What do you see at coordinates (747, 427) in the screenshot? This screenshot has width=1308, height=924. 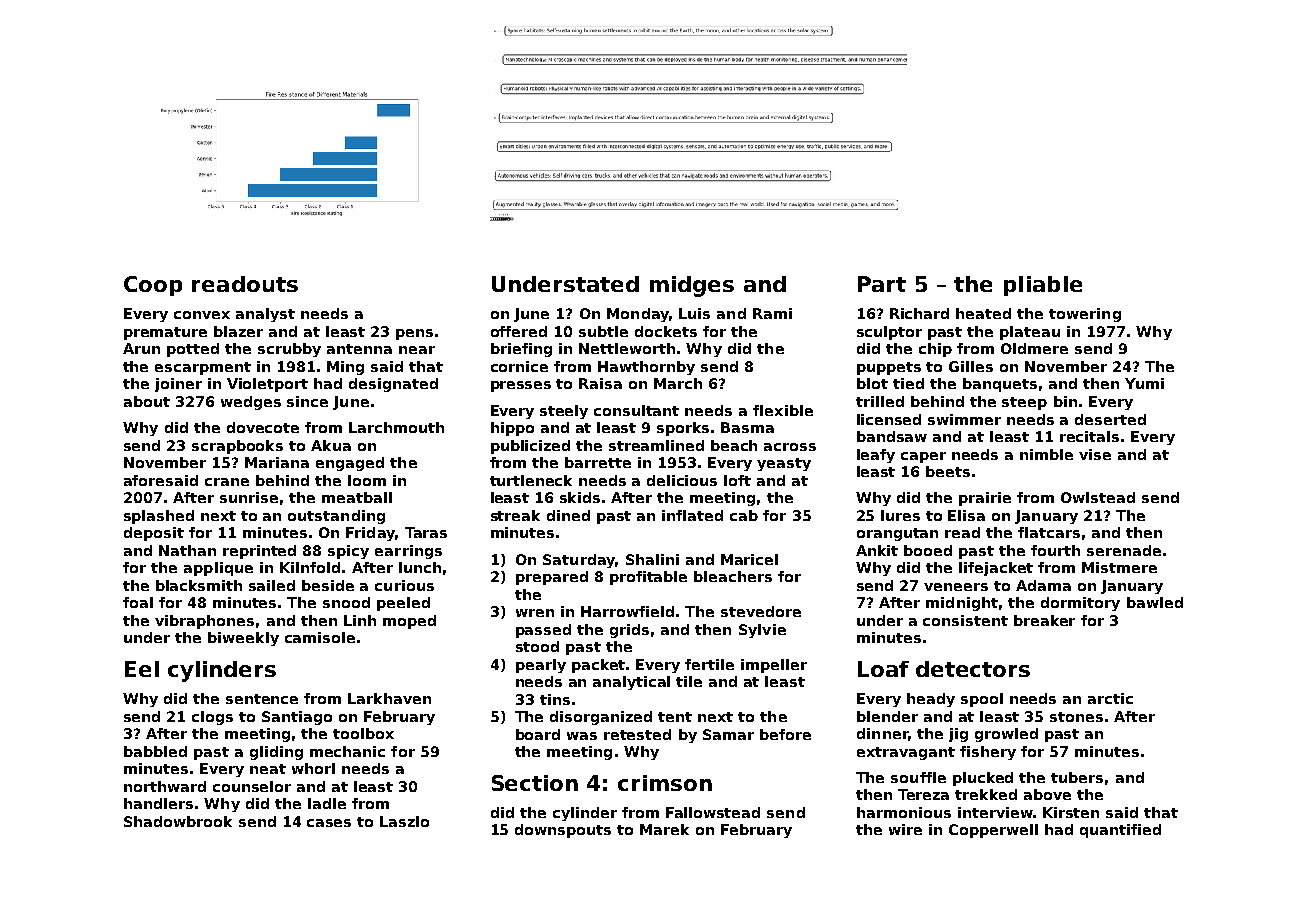 I see `Basma` at bounding box center [747, 427].
